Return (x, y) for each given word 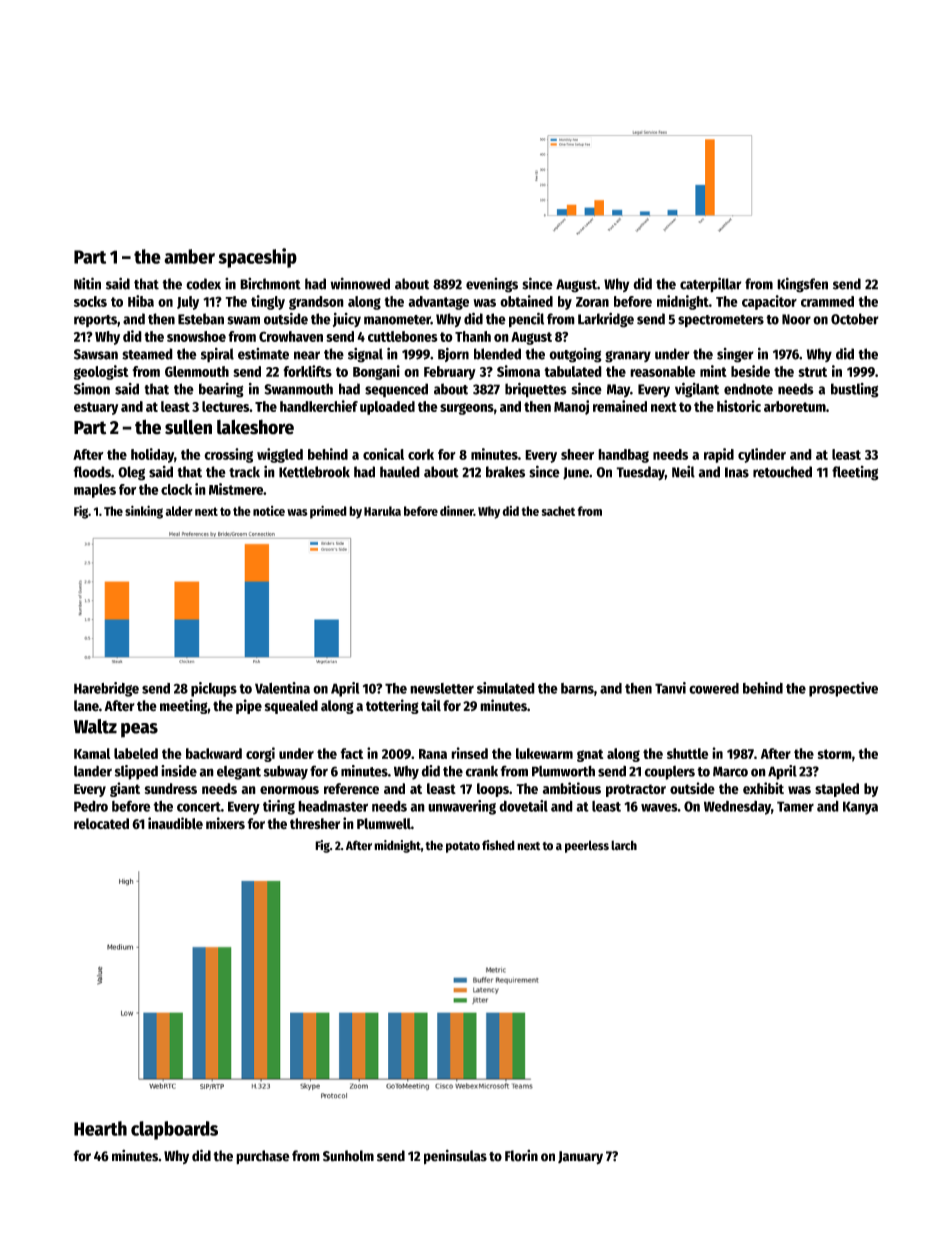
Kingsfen (802, 285)
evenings (492, 285)
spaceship (257, 258)
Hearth (100, 1128)
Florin (521, 1155)
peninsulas (455, 1157)
